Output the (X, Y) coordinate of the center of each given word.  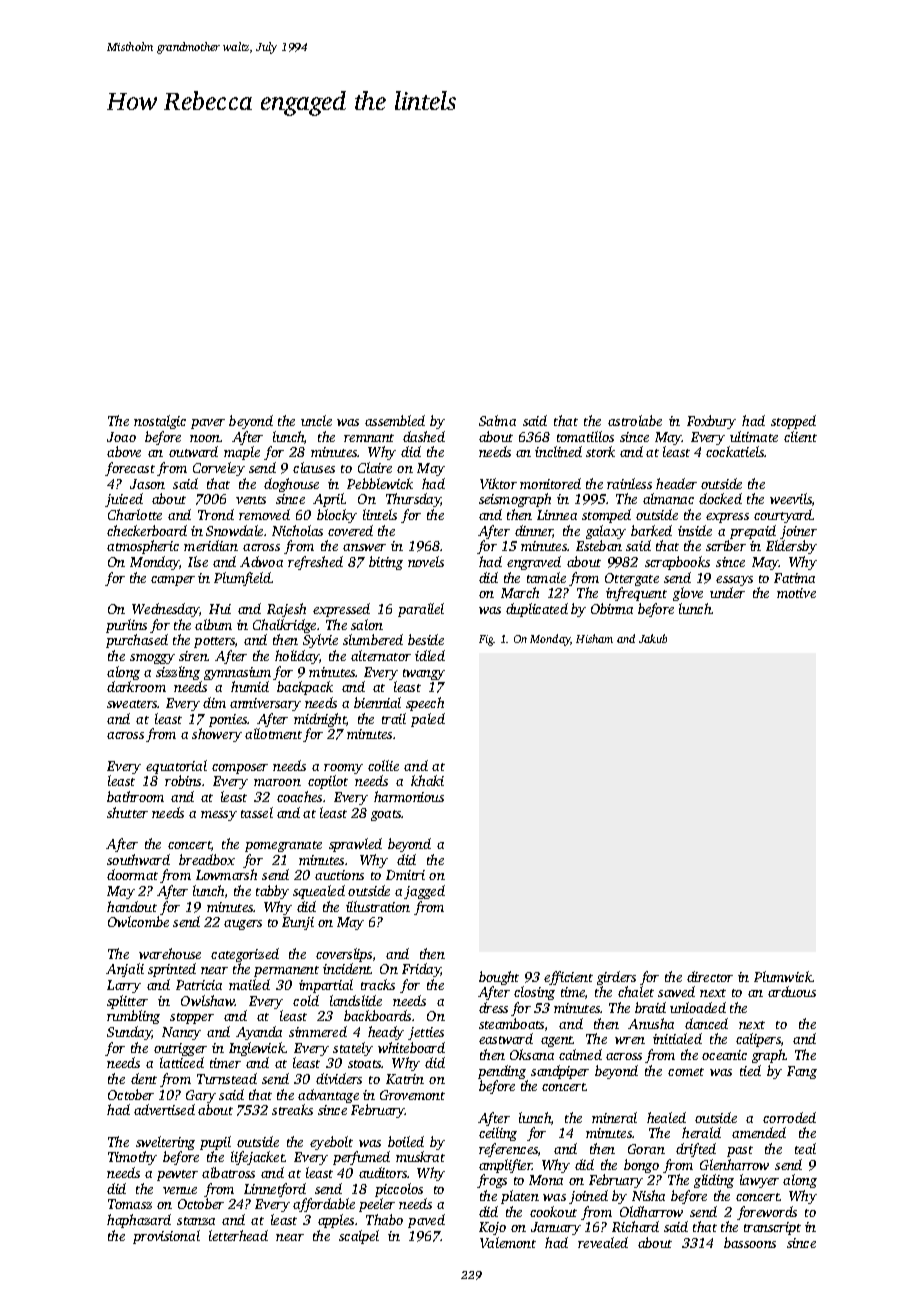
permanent (286, 971)
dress (493, 1007)
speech (425, 704)
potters (214, 642)
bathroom (135, 796)
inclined (558, 451)
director (710, 976)
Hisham (594, 638)
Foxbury (711, 422)
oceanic (724, 1055)
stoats (365, 1064)
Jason (147, 484)
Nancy (181, 1033)
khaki (427, 780)
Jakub (653, 638)
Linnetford (275, 1190)
